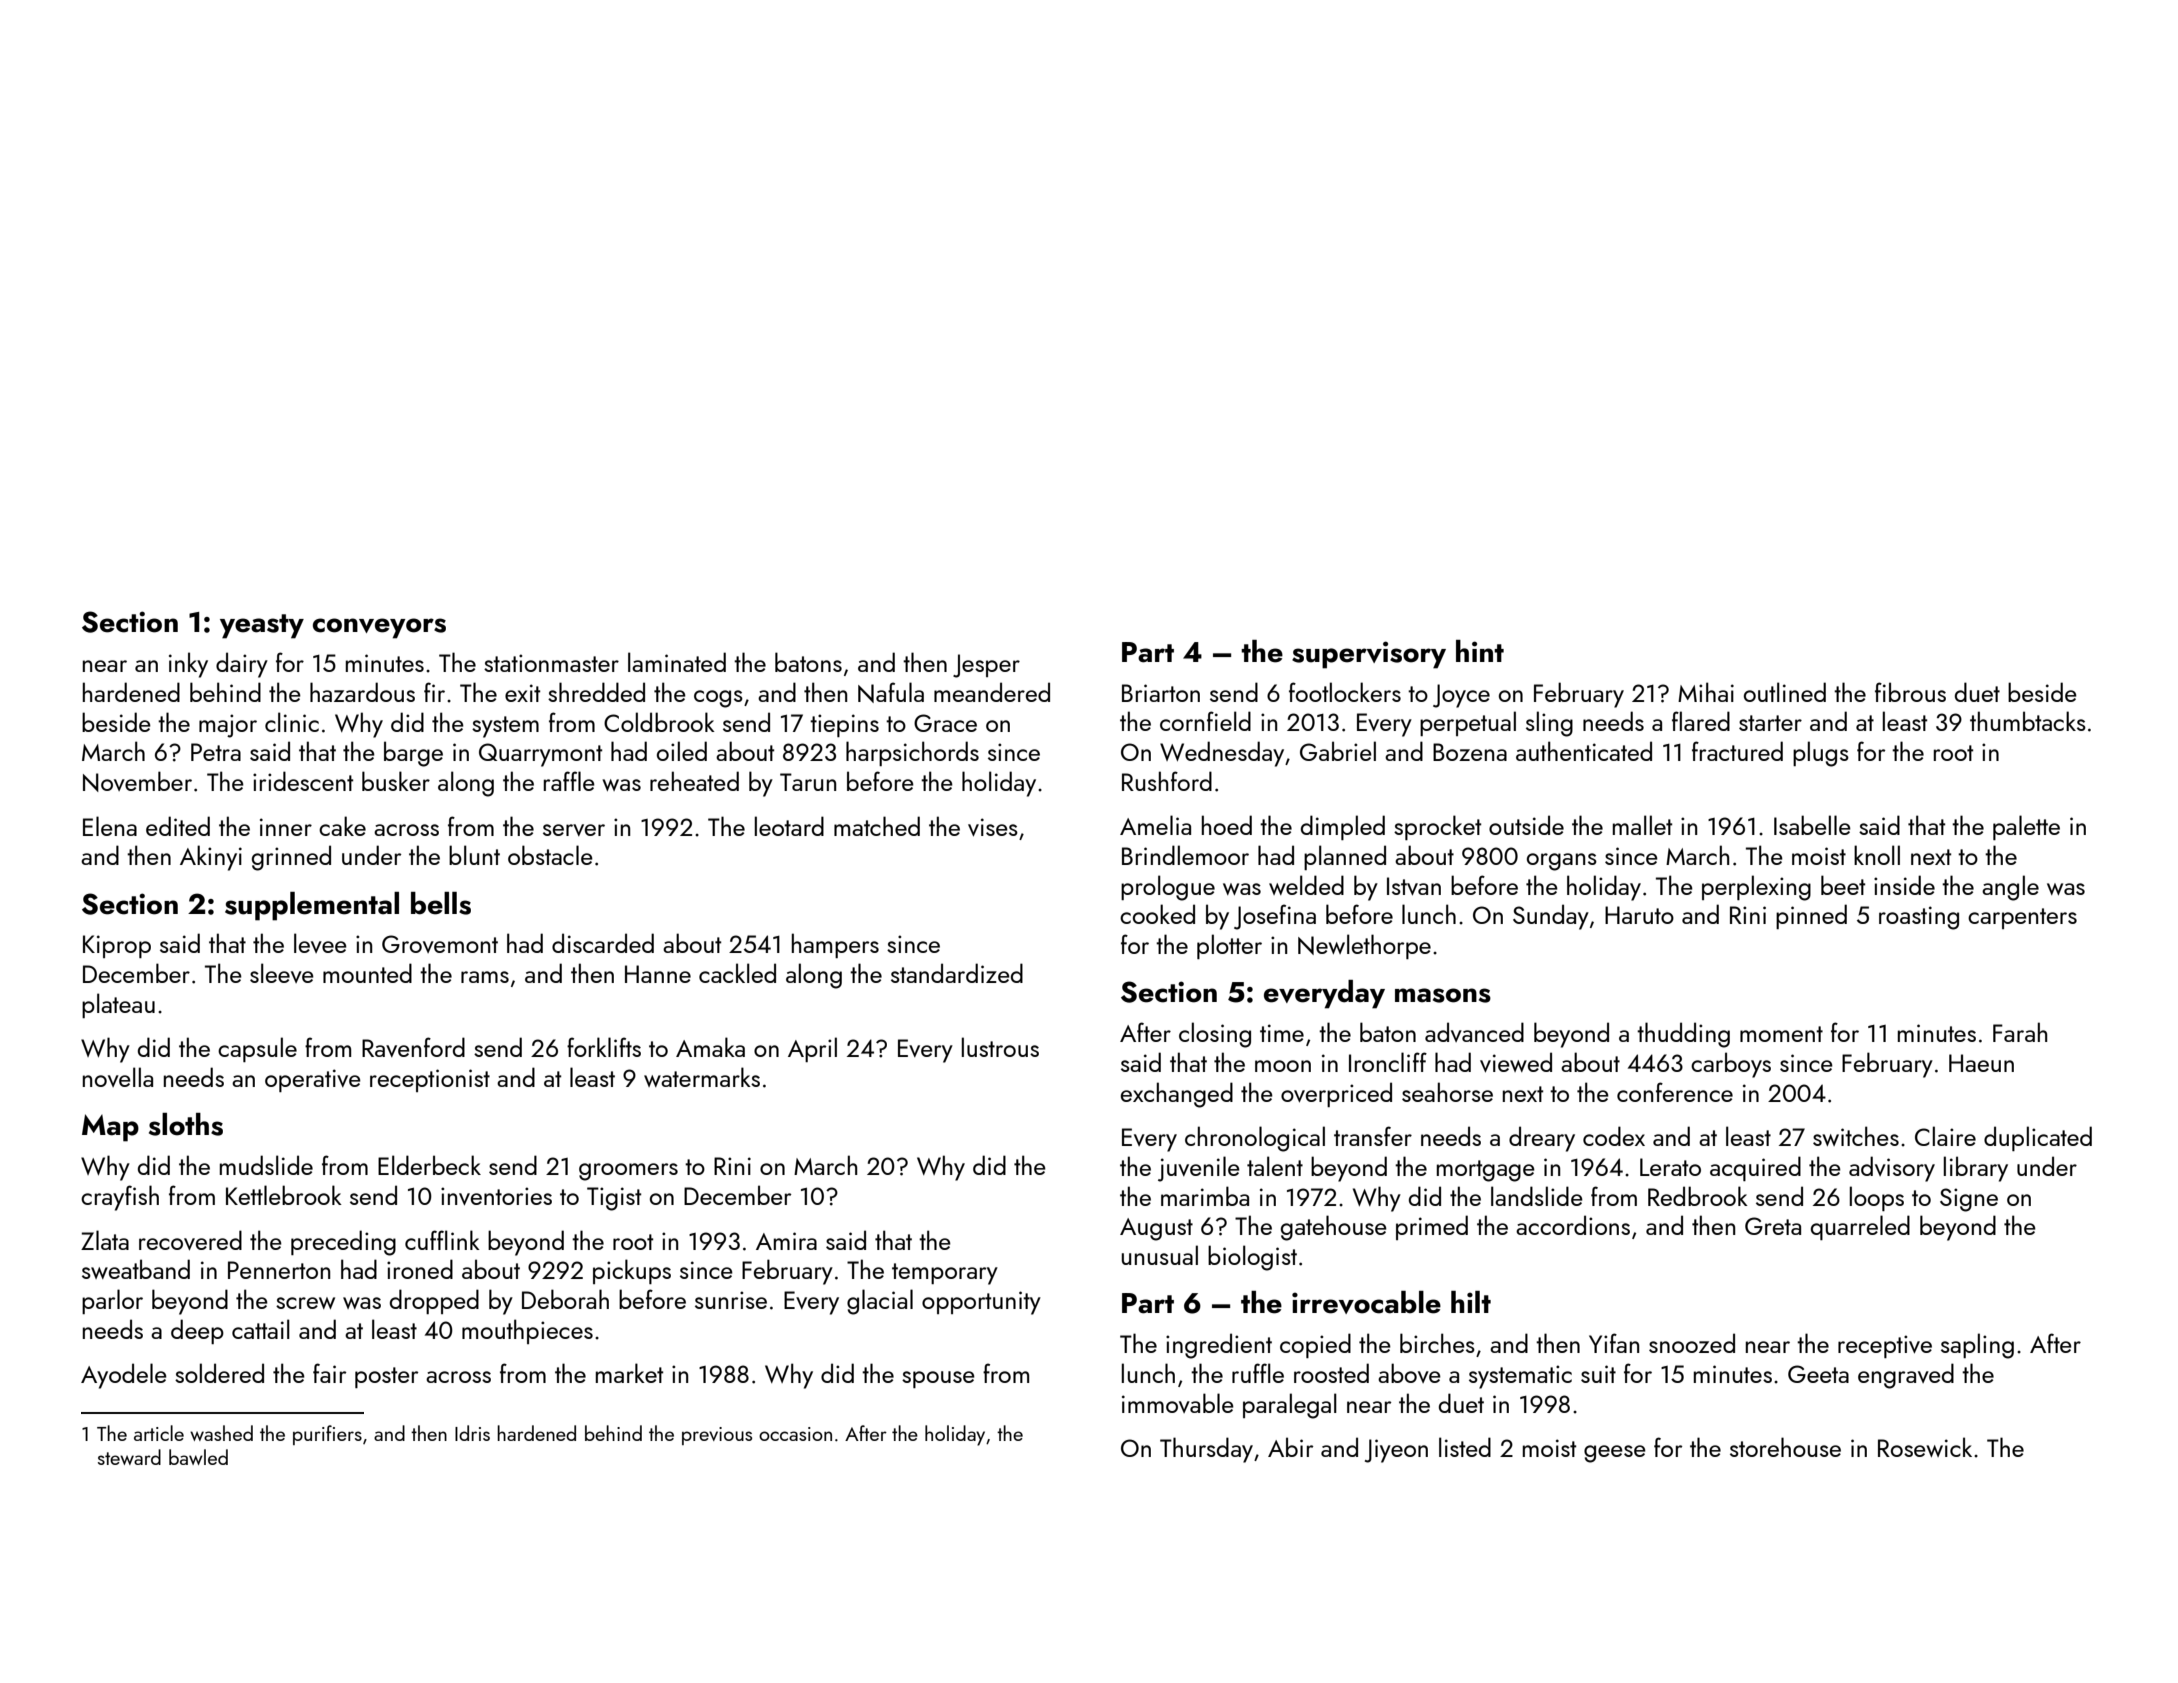 Image resolution: width=2178 pixels, height=1683 pixels. I want to click on pinned, so click(1811, 916).
